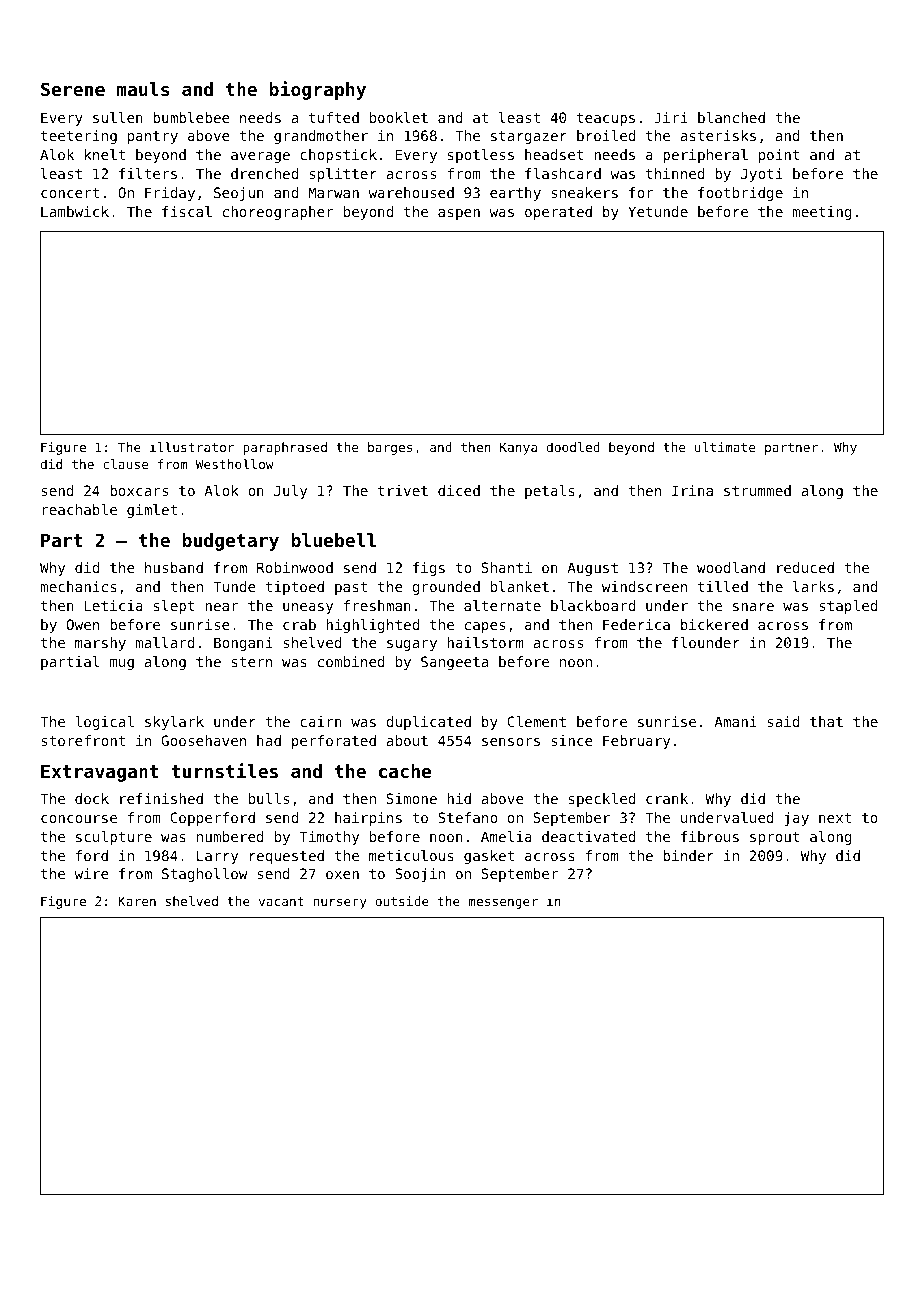 Image resolution: width=924 pixels, height=1308 pixels. I want to click on that, so click(826, 721).
